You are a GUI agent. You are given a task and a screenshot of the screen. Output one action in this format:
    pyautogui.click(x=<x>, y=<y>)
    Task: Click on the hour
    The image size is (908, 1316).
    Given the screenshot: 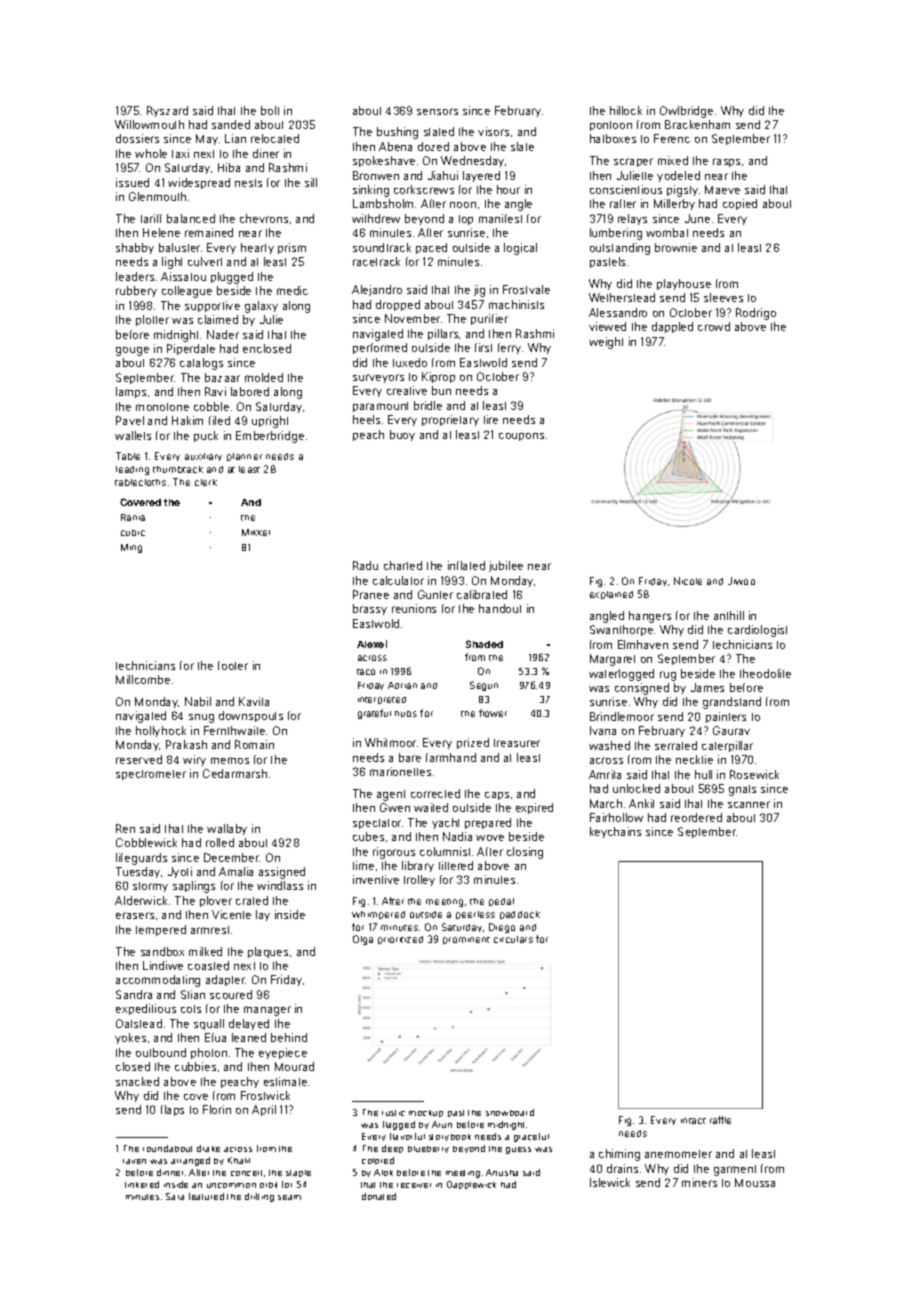 What is the action you would take?
    pyautogui.click(x=508, y=189)
